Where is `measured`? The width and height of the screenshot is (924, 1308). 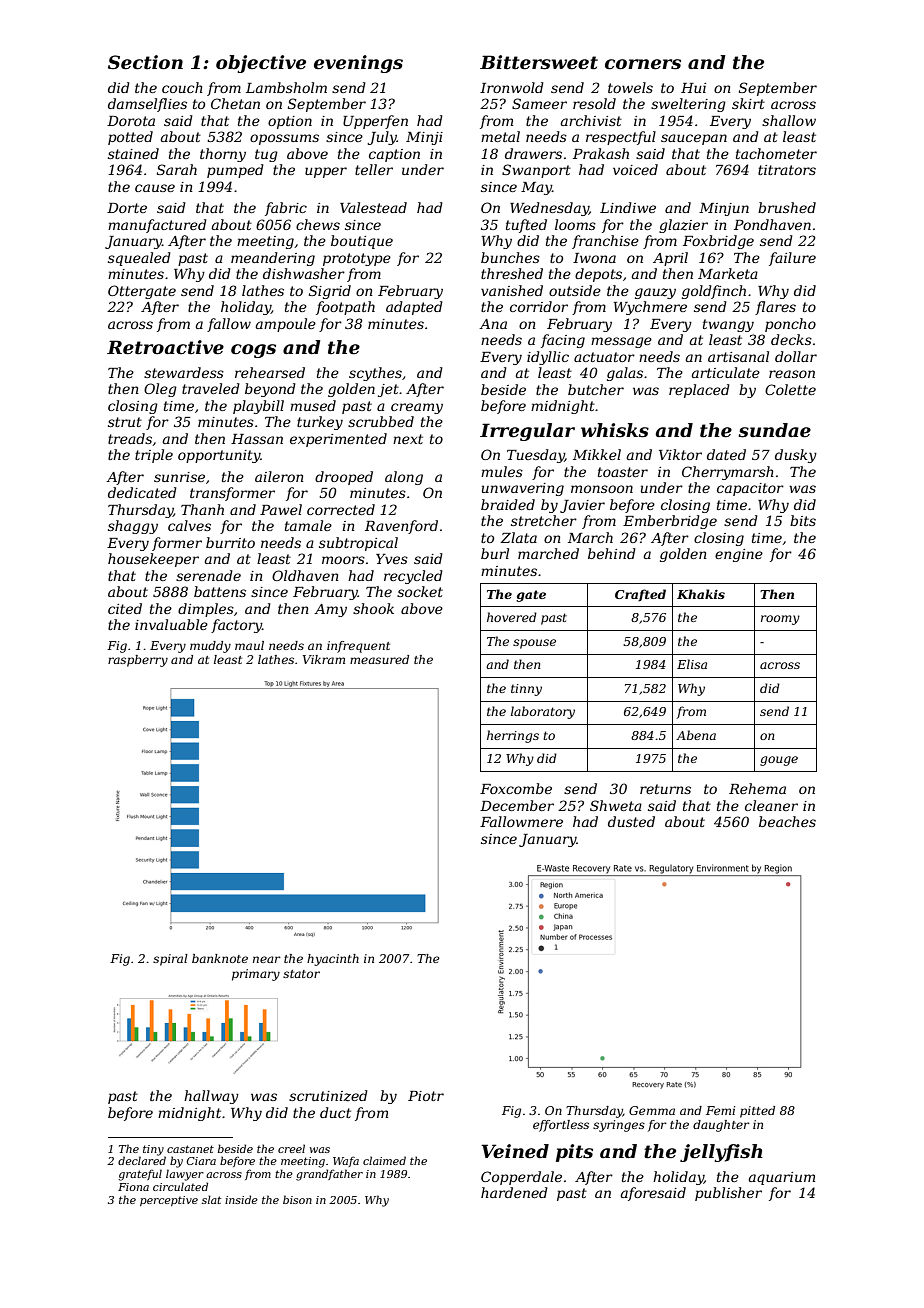
measured is located at coordinates (379, 659).
